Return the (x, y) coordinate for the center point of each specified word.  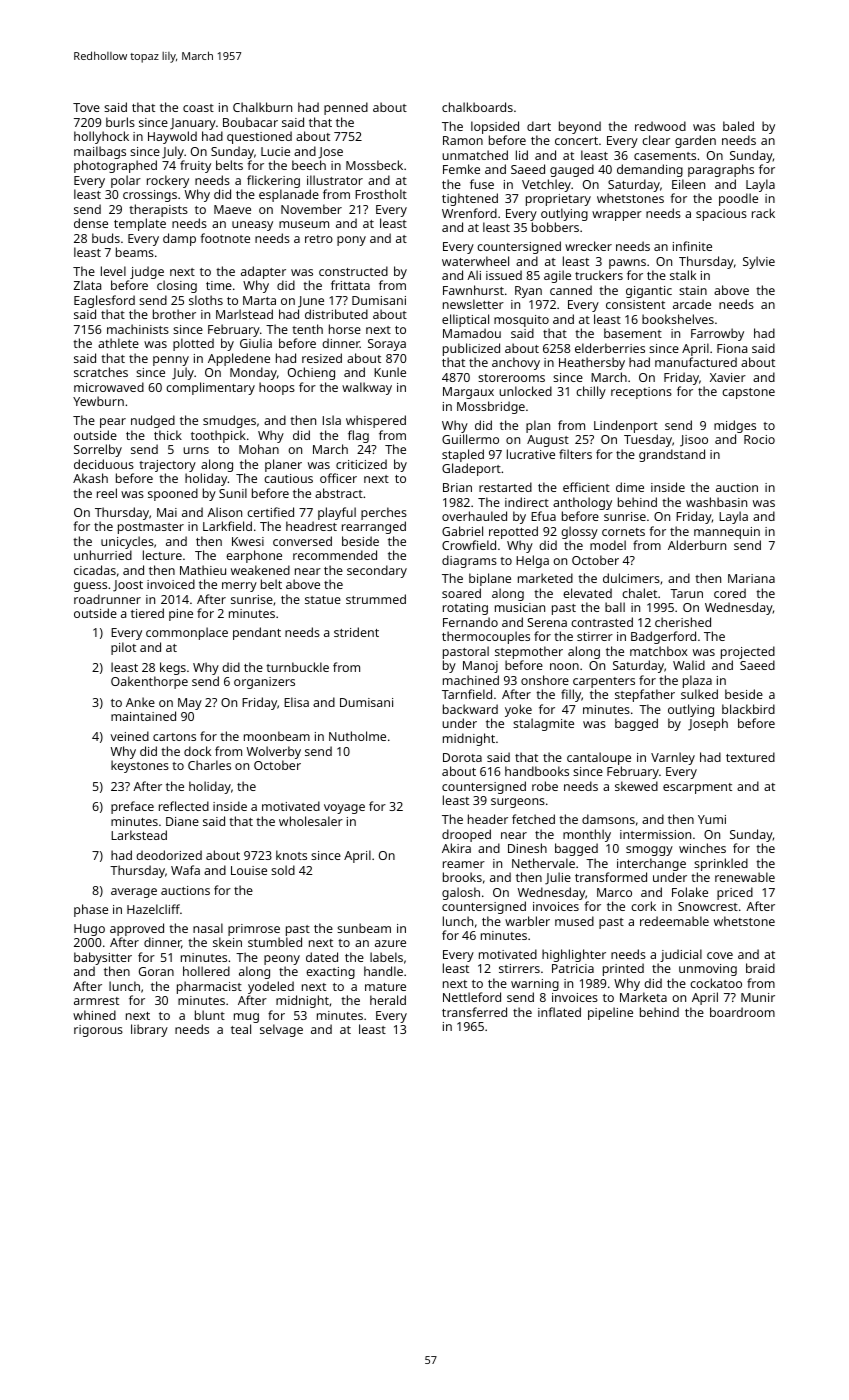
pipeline (610, 1013)
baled (738, 126)
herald (388, 1000)
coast (198, 108)
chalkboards (477, 107)
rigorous (98, 1031)
